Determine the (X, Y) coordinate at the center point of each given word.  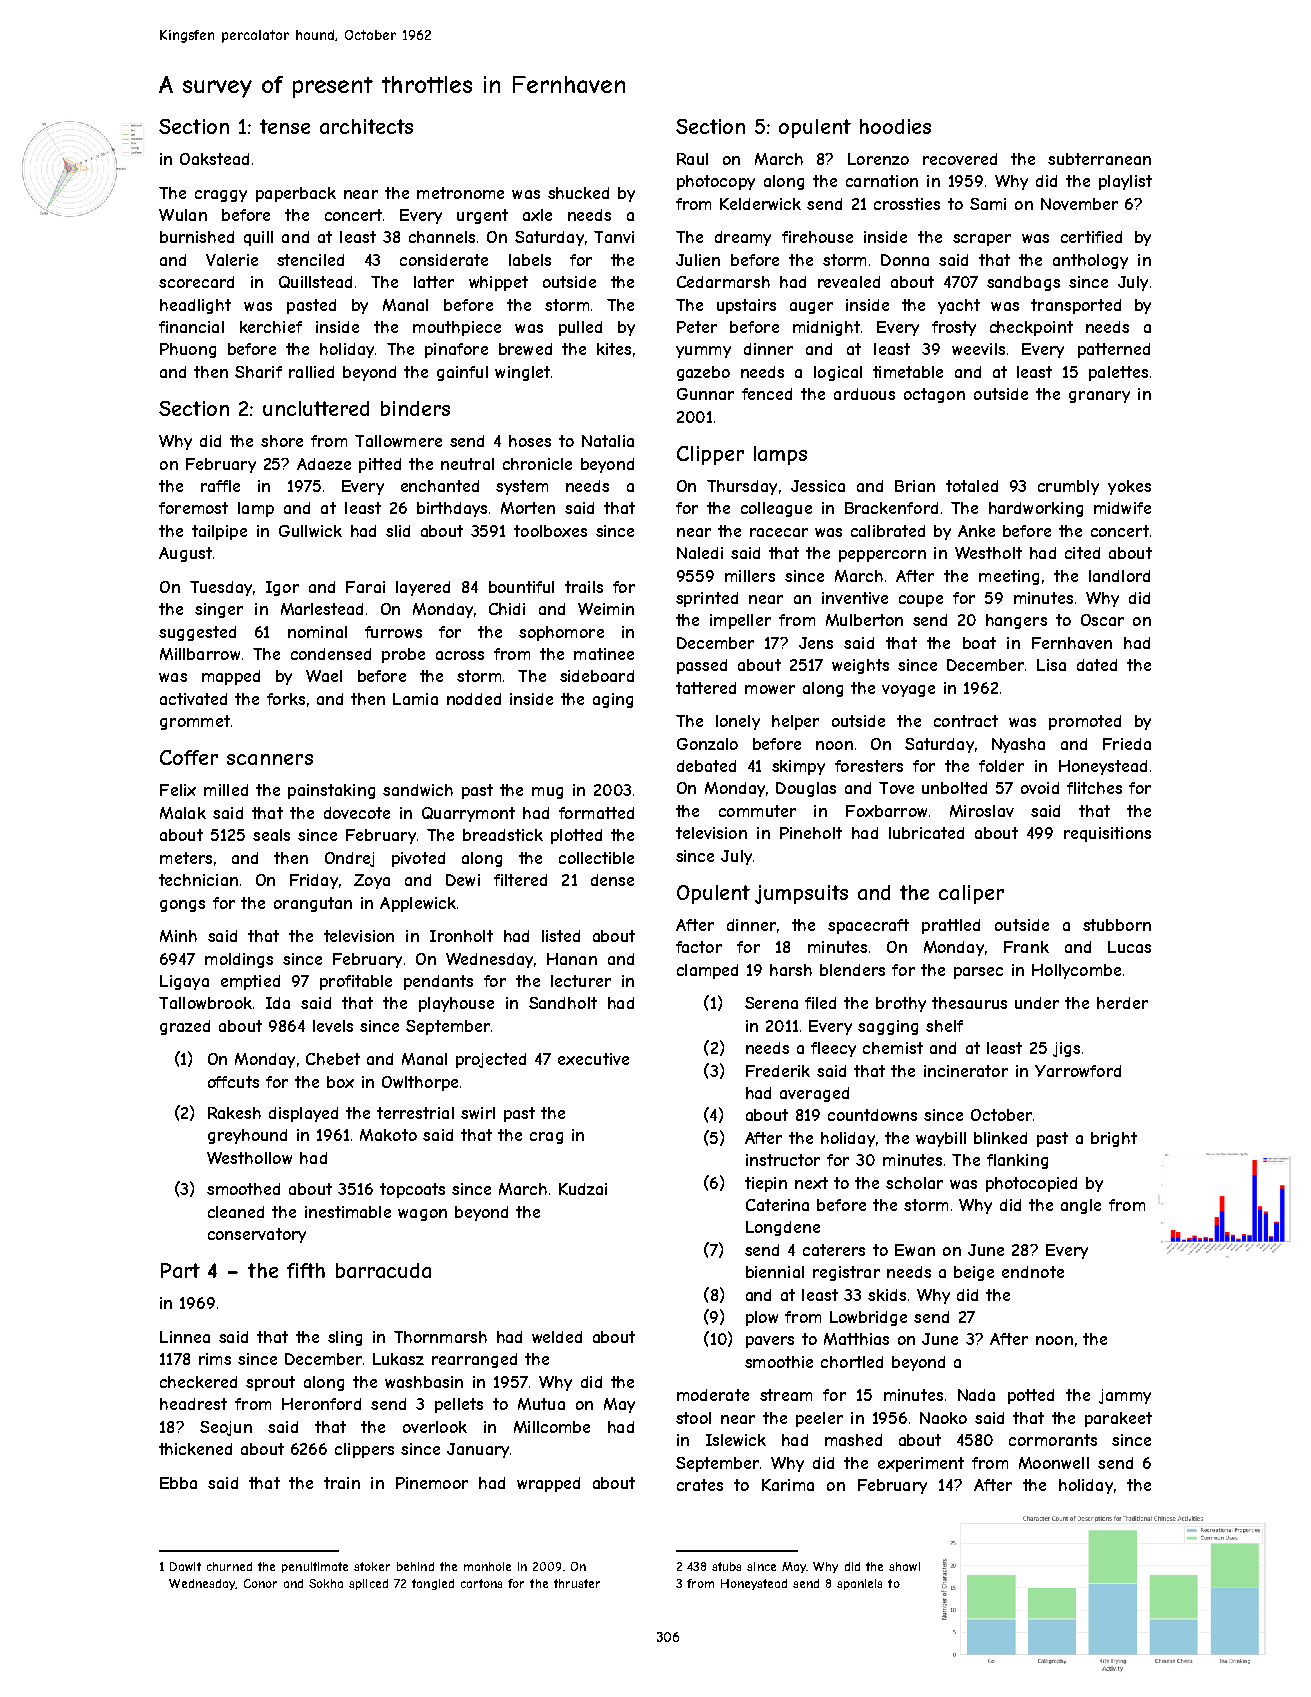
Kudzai (583, 1189)
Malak (183, 813)
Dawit (185, 1566)
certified (1091, 237)
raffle (220, 486)
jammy (1125, 1396)
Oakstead (214, 159)
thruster (577, 1583)
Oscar (1102, 620)
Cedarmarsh (723, 282)
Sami (988, 204)
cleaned (236, 1212)
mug (547, 793)
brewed (525, 349)
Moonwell (1054, 1463)
